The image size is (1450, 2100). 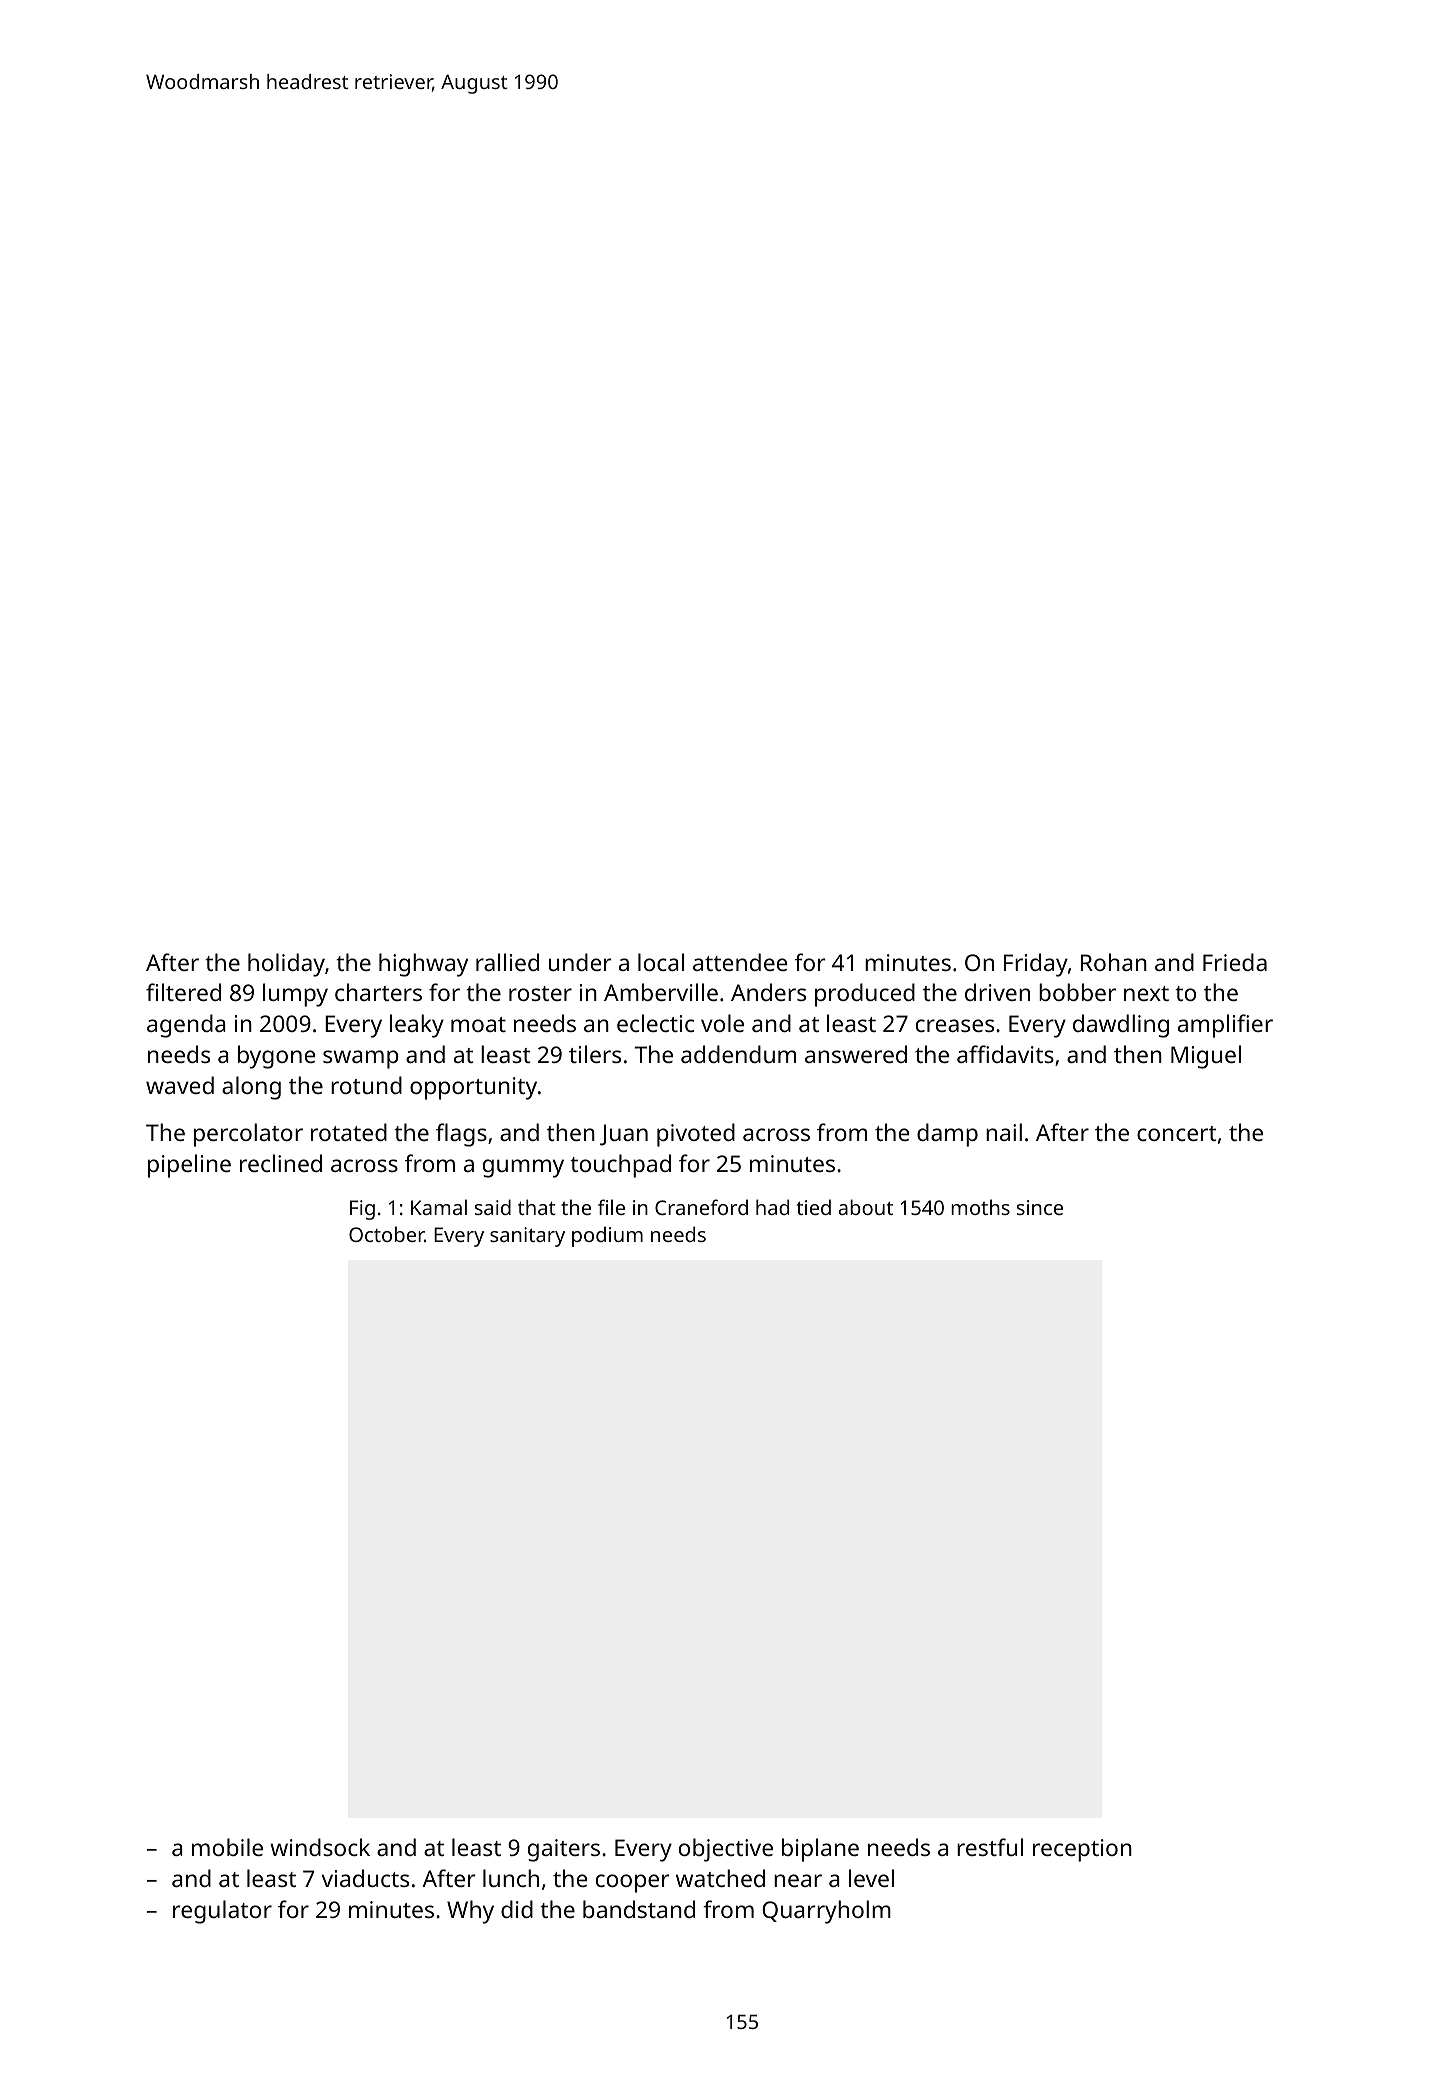 I want to click on reception, so click(x=1082, y=1850).
